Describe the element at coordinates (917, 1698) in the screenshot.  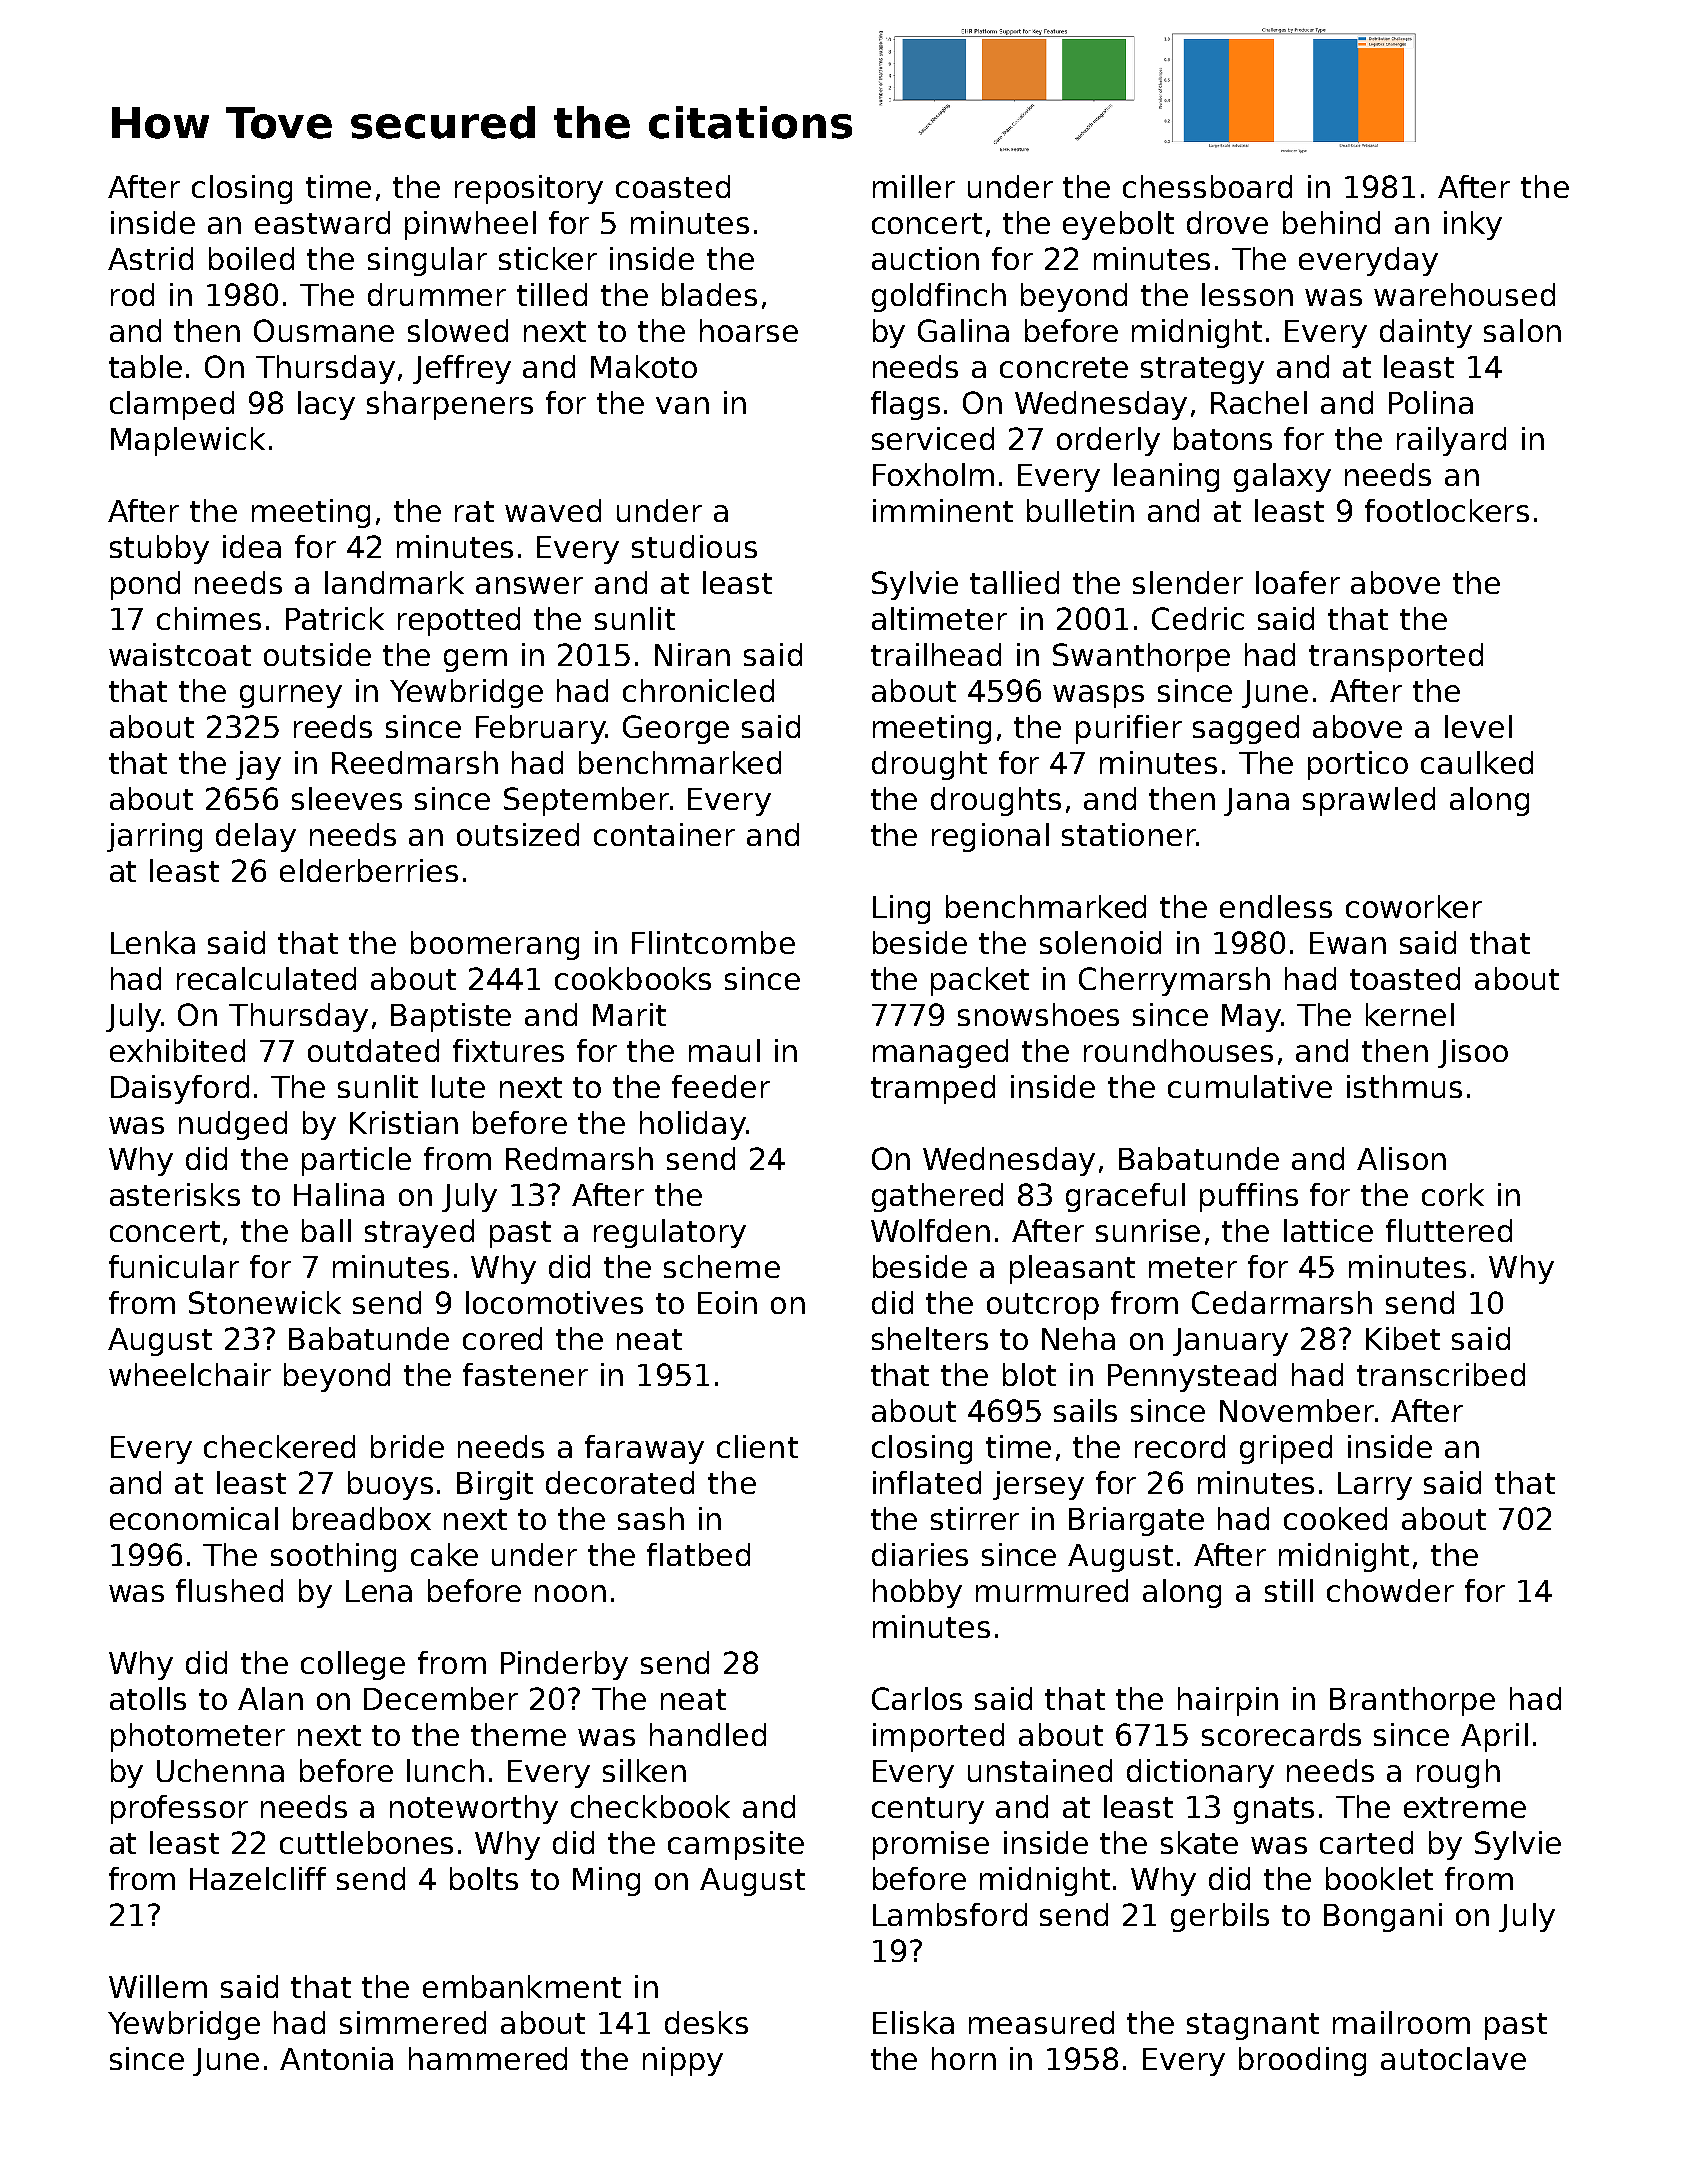
I see `Carlos` at that location.
